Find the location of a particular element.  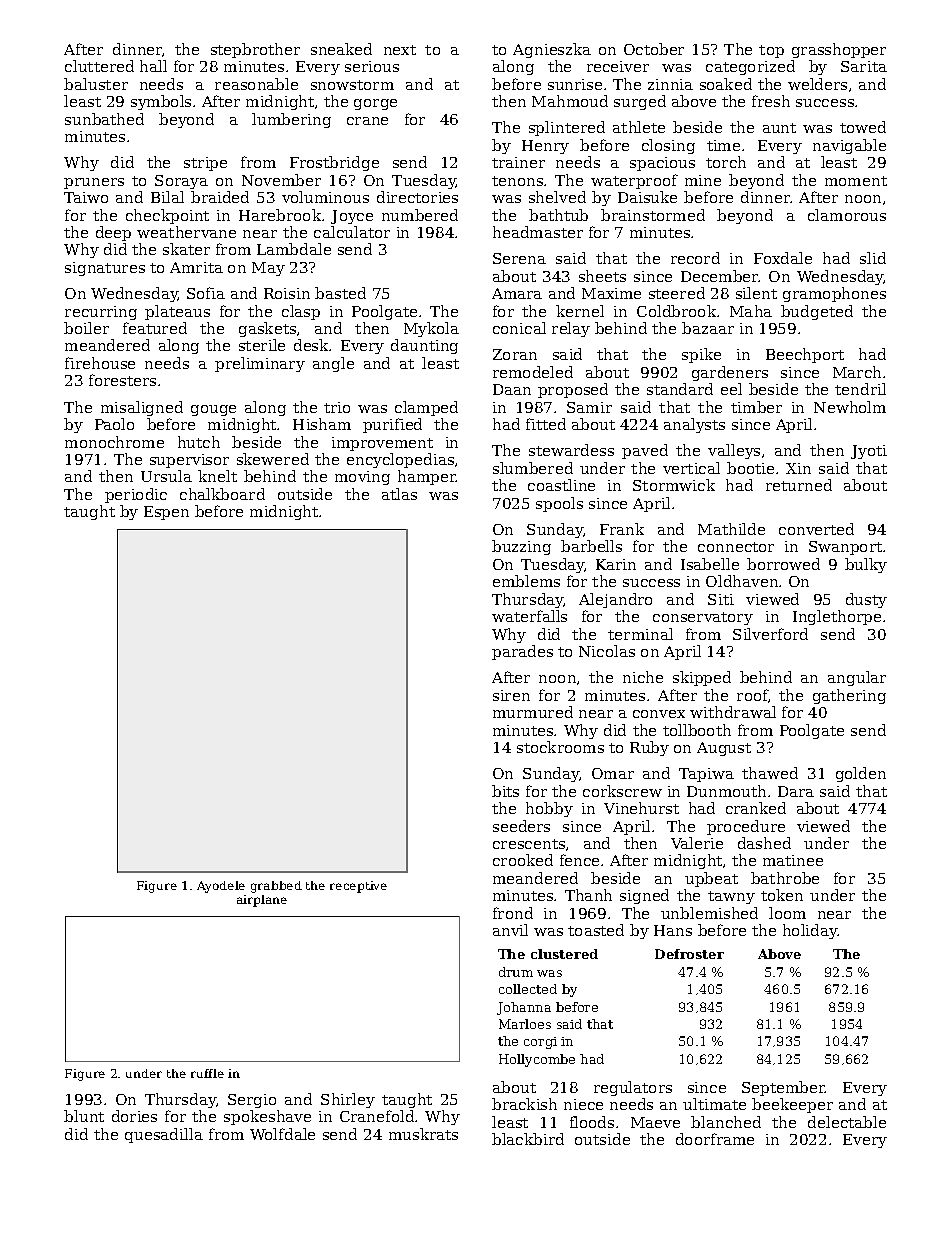

next is located at coordinates (400, 50).
